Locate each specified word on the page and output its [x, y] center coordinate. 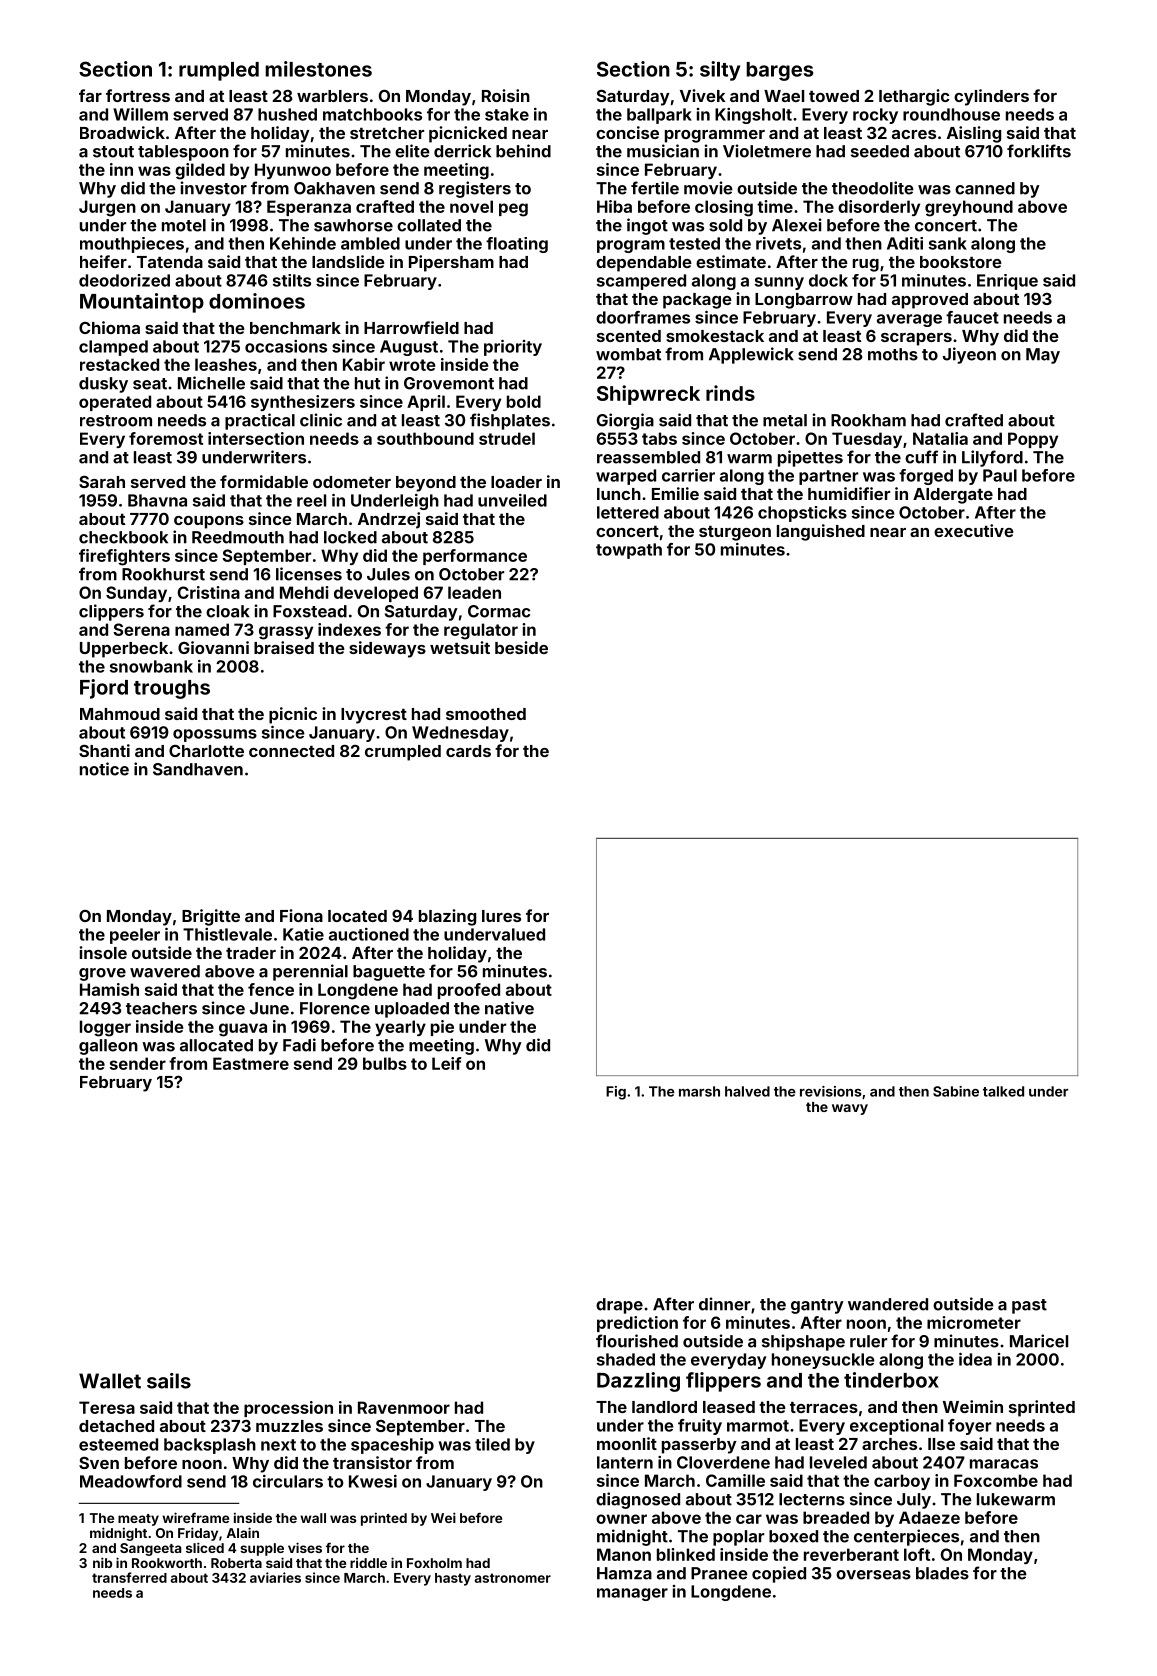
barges [779, 71]
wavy [850, 1109]
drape [619, 1306]
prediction [637, 1324]
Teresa [107, 1407]
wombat [628, 354]
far [90, 95]
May [1043, 356]
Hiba [614, 206]
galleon [108, 1047]
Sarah [102, 482]
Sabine [956, 1091]
